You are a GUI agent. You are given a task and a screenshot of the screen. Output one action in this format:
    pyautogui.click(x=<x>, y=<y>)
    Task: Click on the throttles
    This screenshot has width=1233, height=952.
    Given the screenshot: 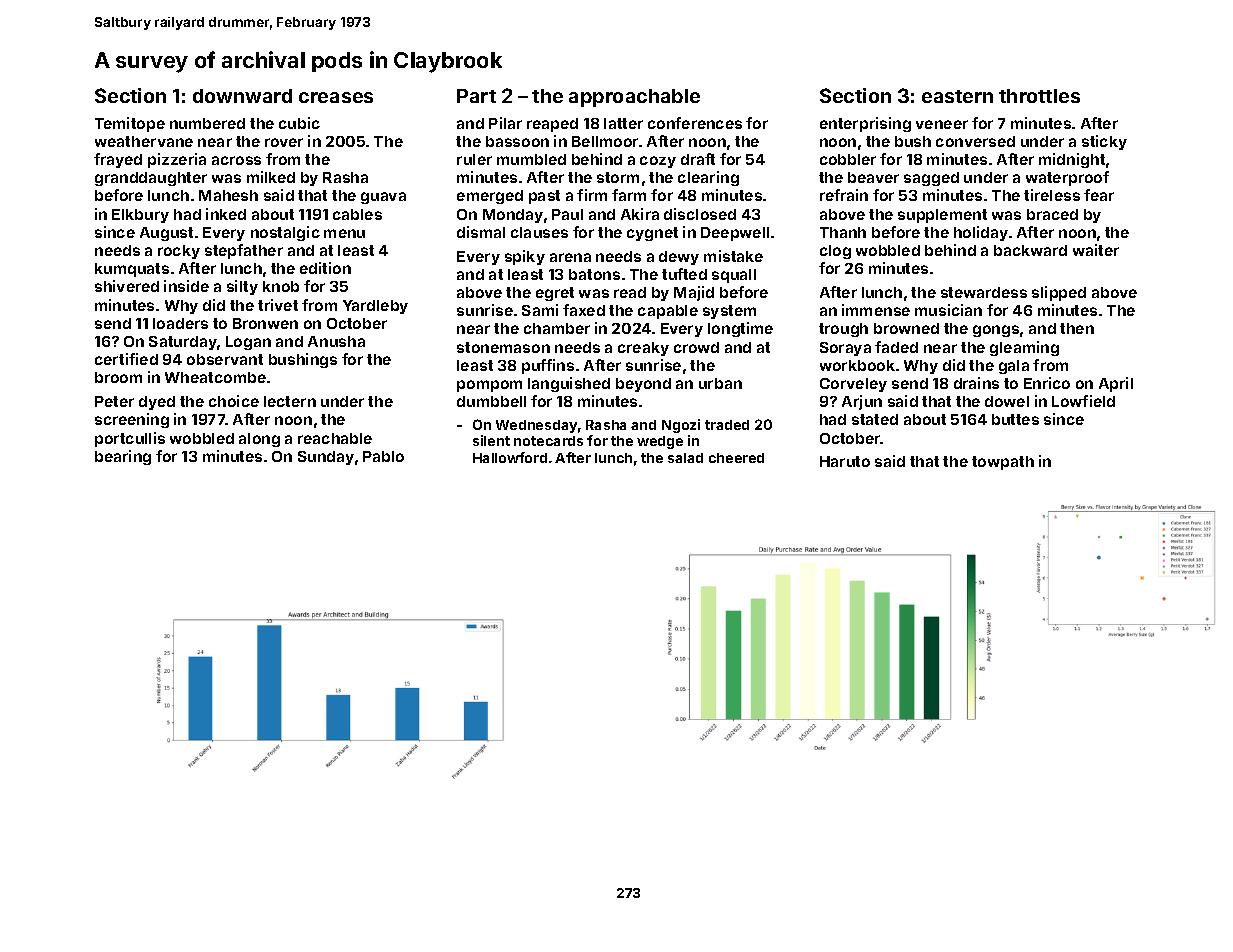 What is the action you would take?
    pyautogui.click(x=1039, y=96)
